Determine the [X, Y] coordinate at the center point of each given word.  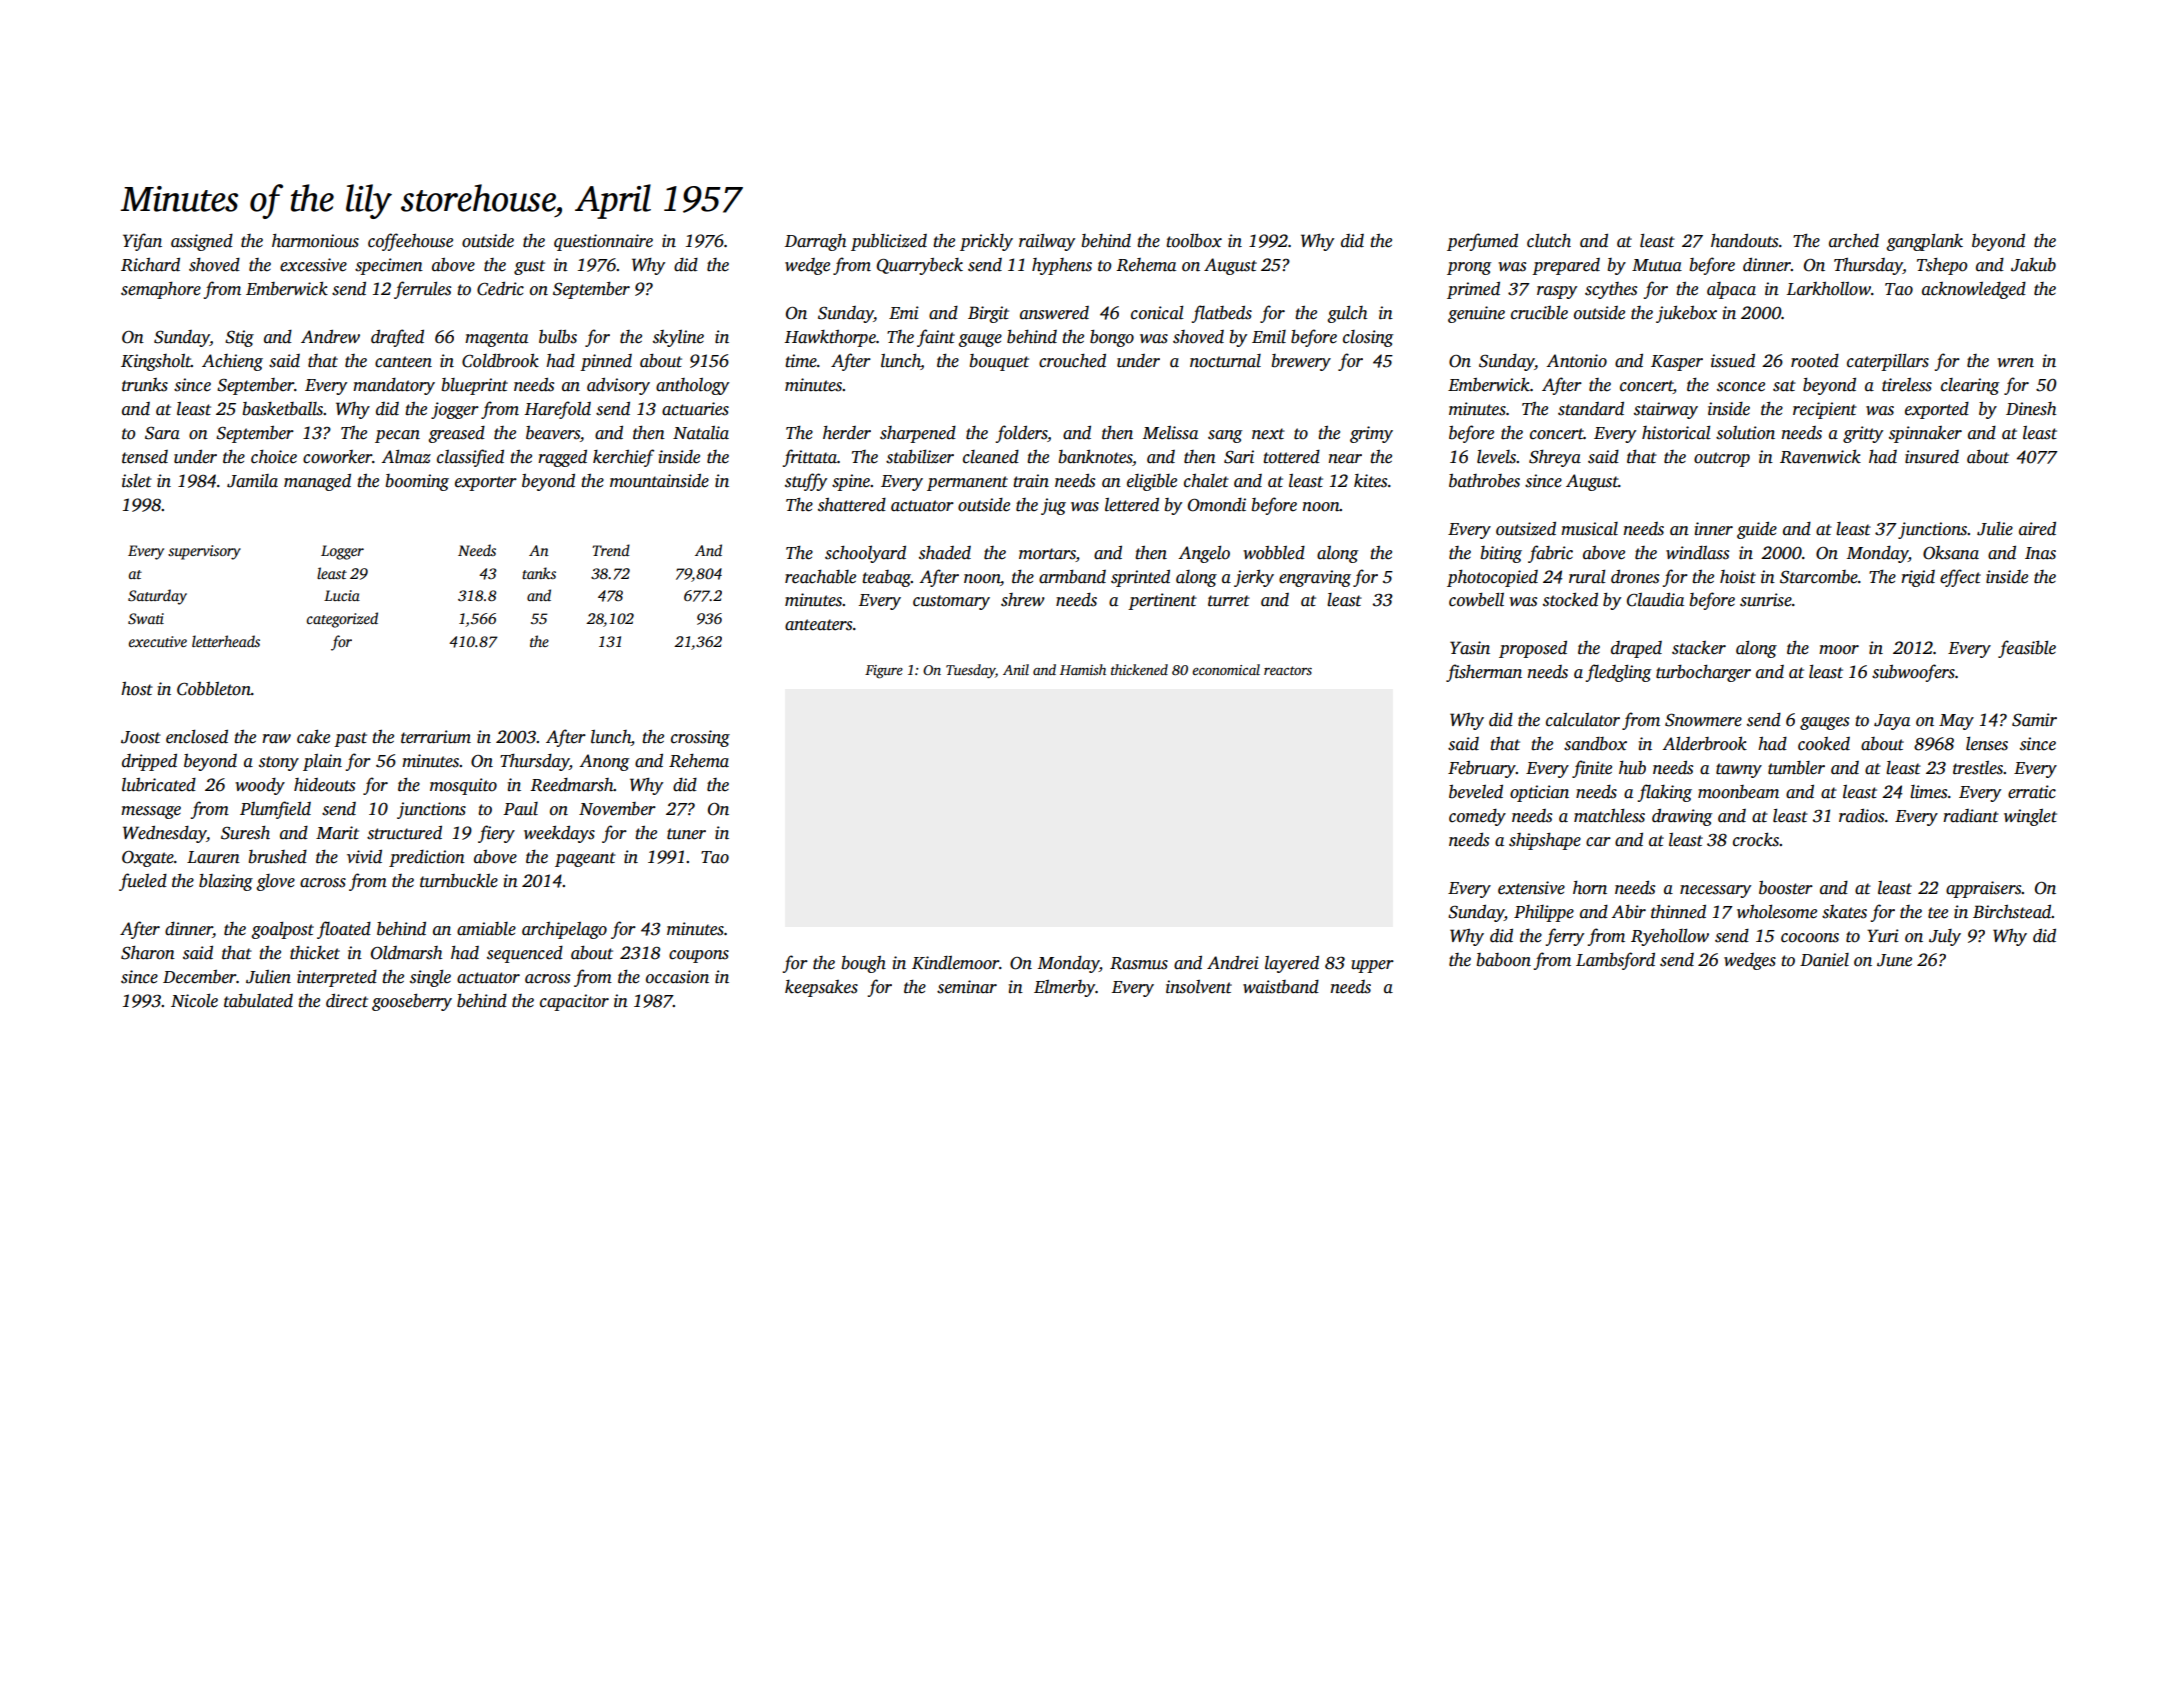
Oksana [1951, 553]
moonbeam [1738, 792]
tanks [539, 573]
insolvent [1199, 987]
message [151, 812]
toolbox [1194, 241]
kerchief [623, 458]
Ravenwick [1820, 457]
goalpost [282, 930]
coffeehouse [410, 242]
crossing [700, 738]
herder [847, 433]
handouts [1744, 241]
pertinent [1162, 601]
